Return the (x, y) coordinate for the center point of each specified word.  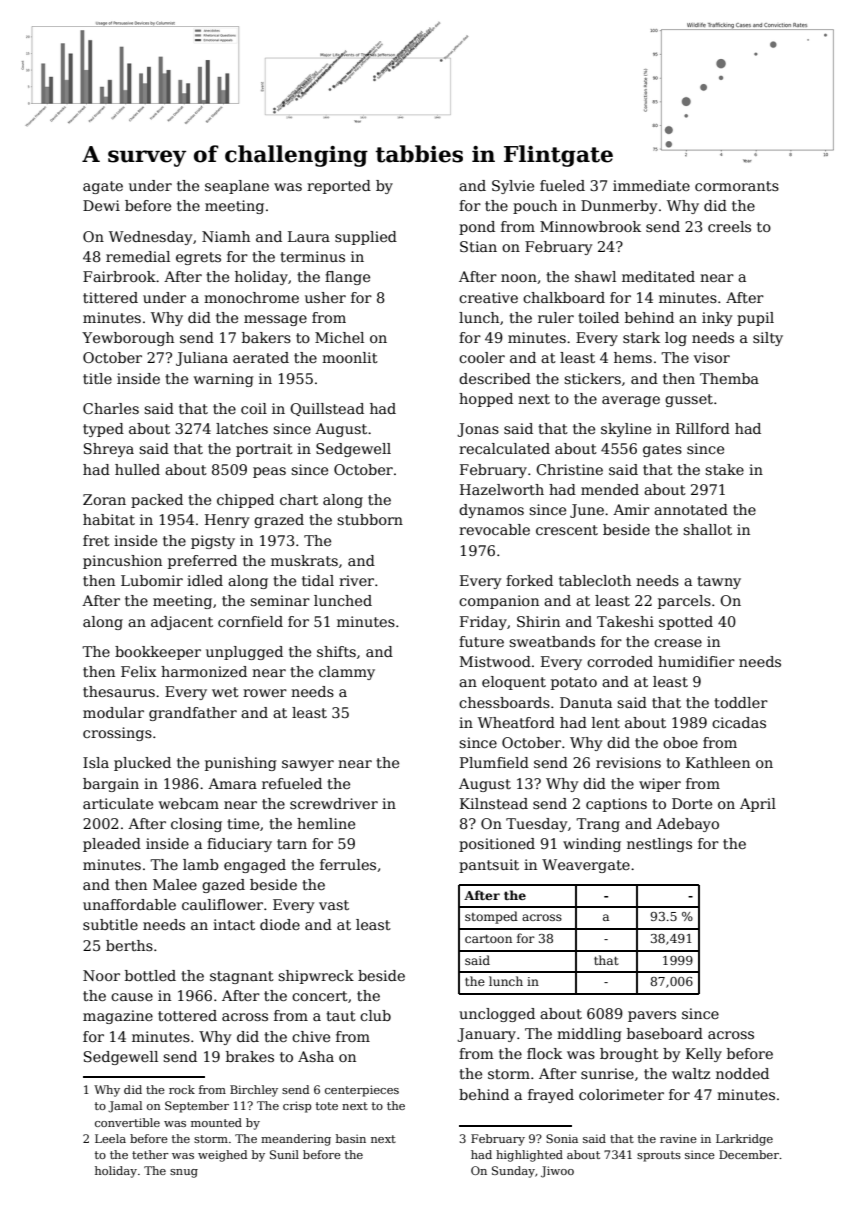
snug (184, 1173)
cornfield (250, 621)
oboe (680, 742)
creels (729, 226)
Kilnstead (494, 803)
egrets (198, 258)
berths (129, 945)
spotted (686, 623)
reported (339, 187)
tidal (318, 580)
